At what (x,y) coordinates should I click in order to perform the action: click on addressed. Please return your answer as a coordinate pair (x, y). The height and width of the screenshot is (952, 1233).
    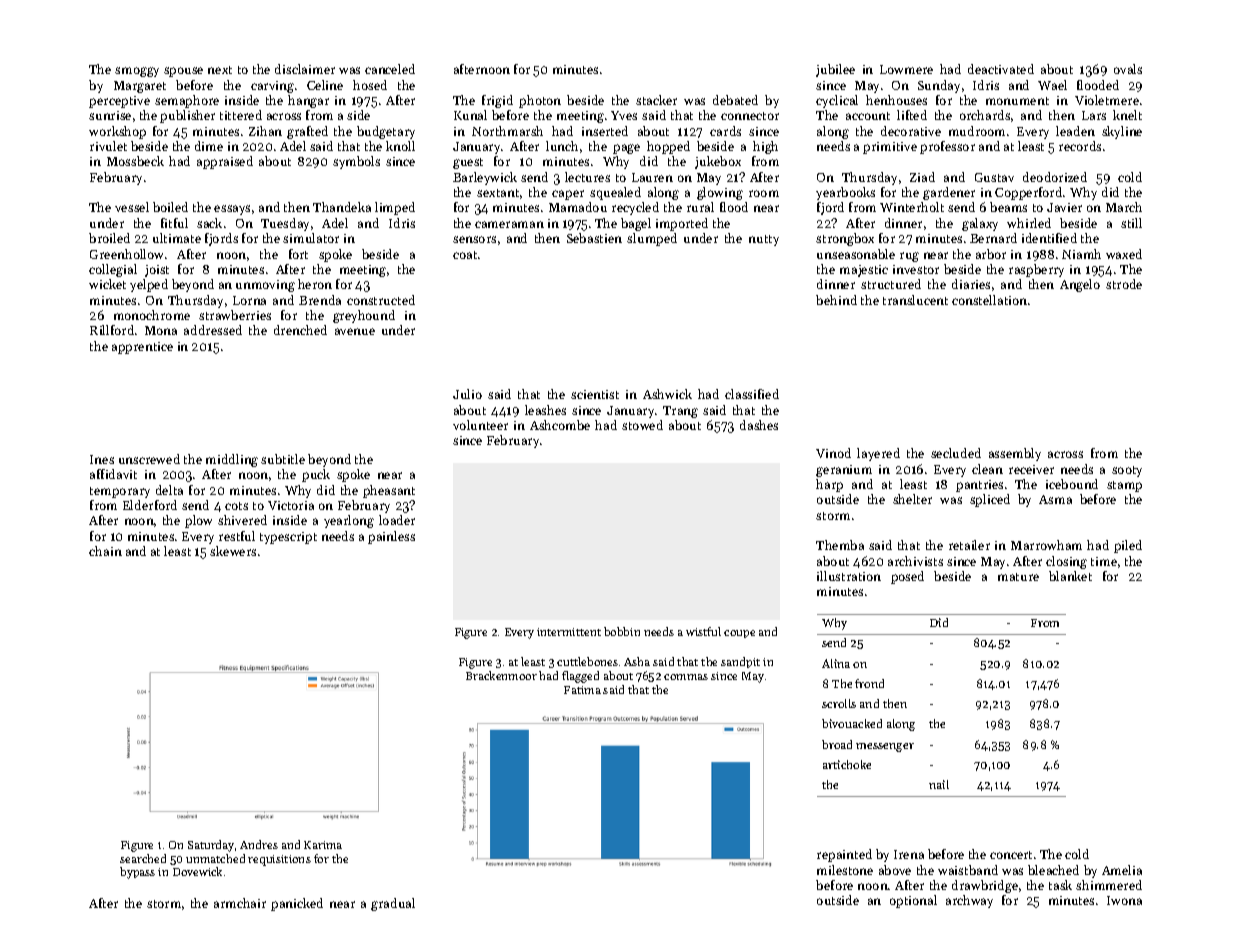
    Looking at the image, I should click on (213, 330).
